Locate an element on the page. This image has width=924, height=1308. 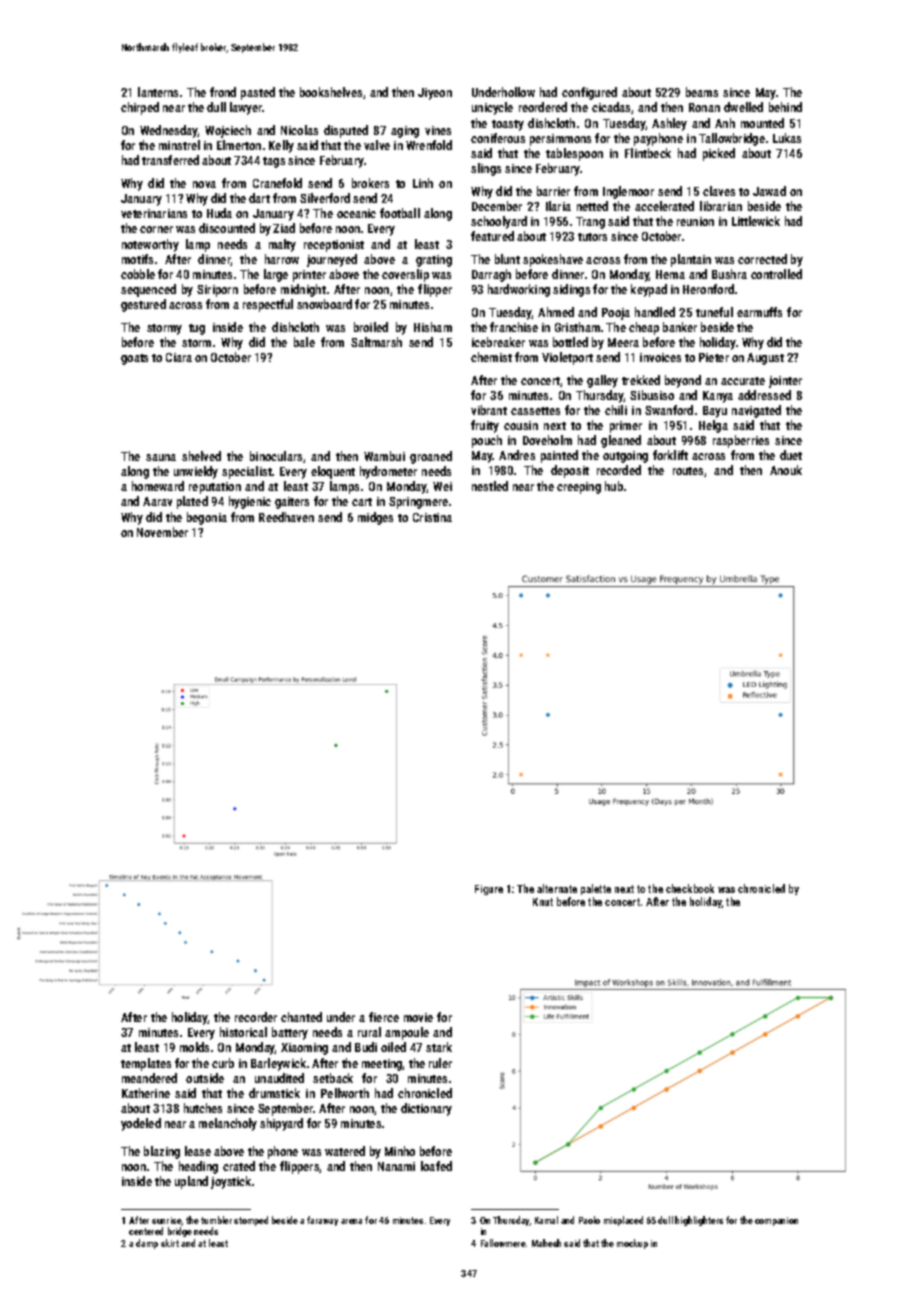
palette is located at coordinates (596, 889).
